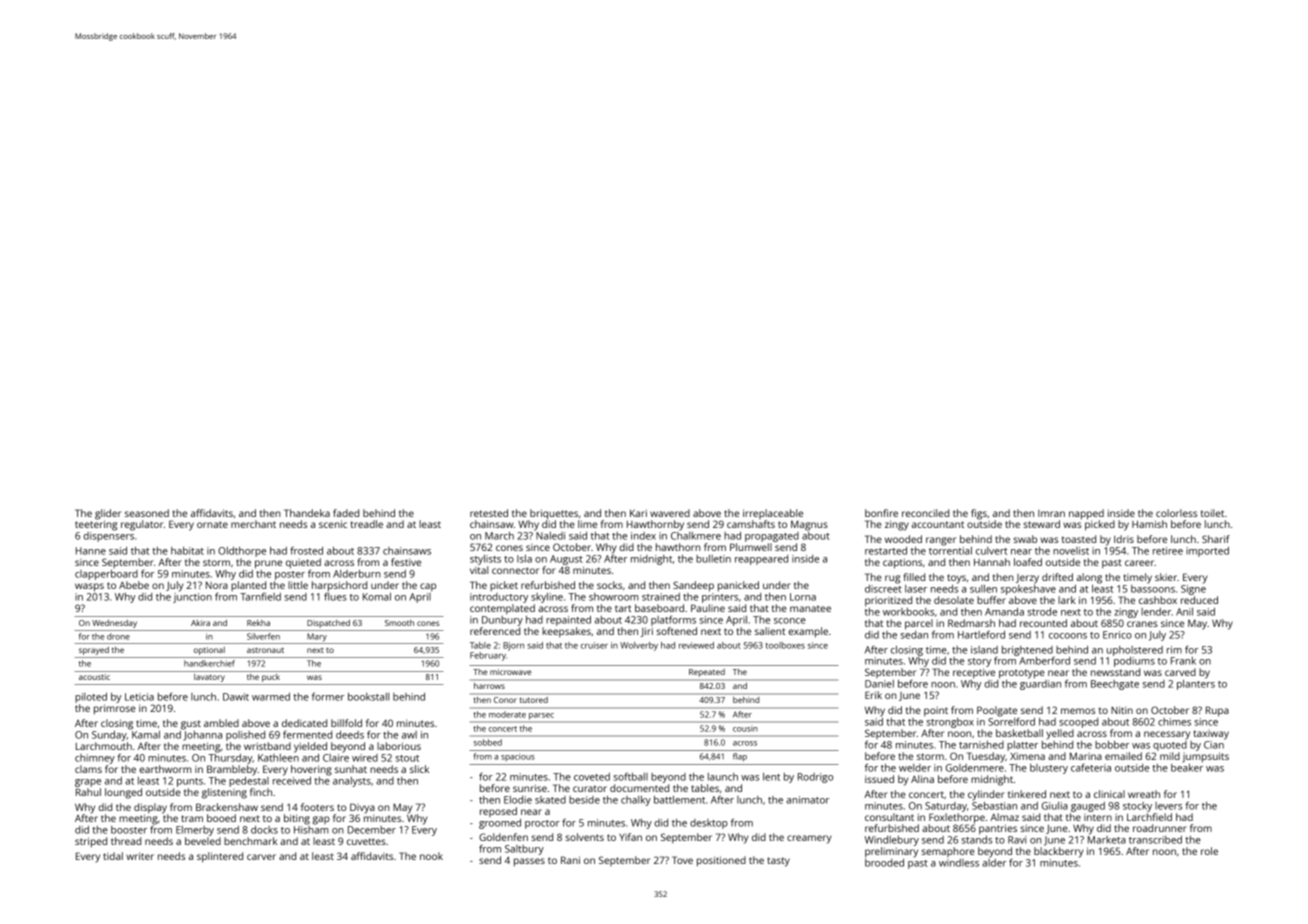 Image resolution: width=1308 pixels, height=924 pixels. What do you see at coordinates (550, 800) in the document?
I see `skated` at bounding box center [550, 800].
